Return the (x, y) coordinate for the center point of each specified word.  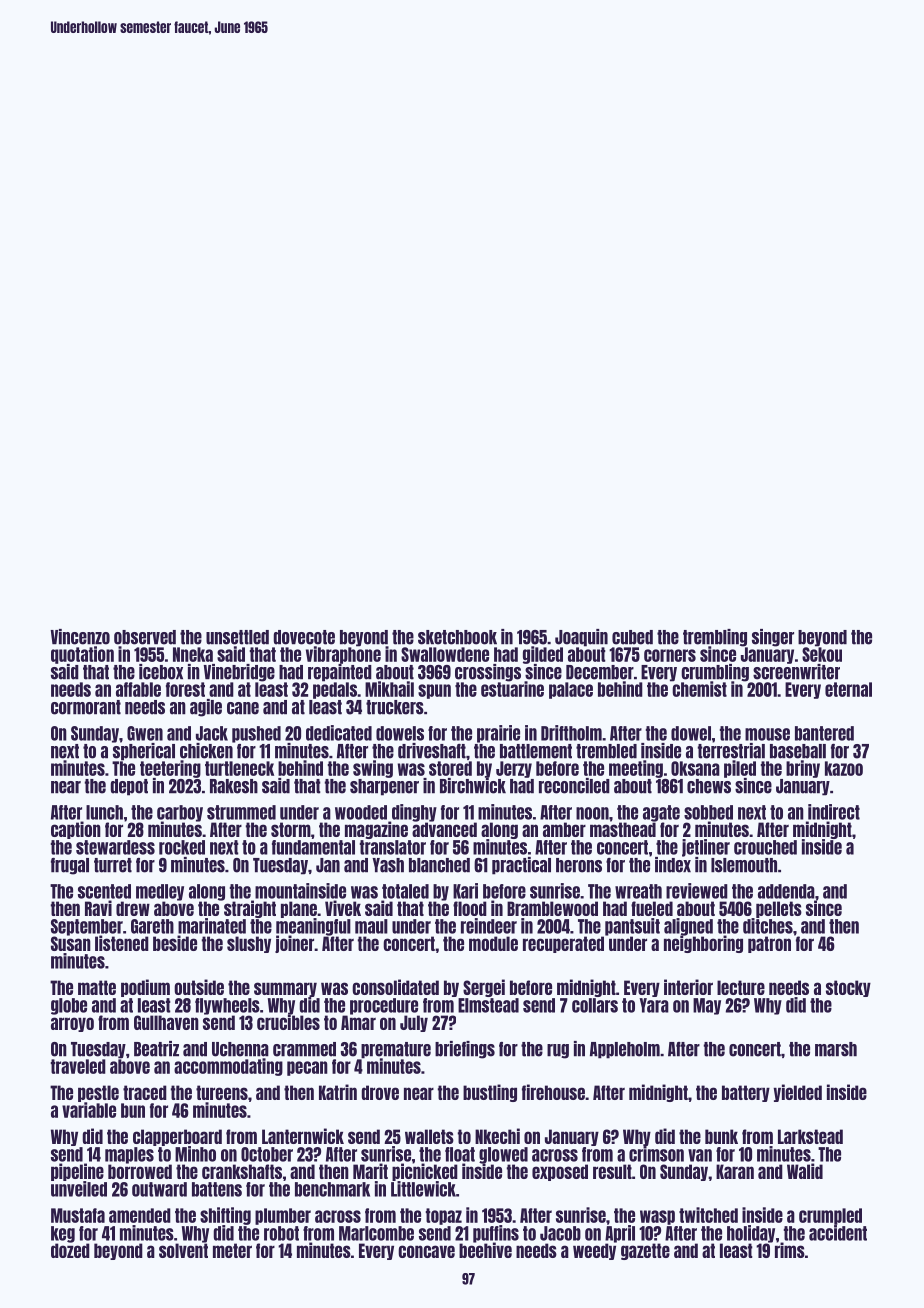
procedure (384, 1006)
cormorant (86, 707)
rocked (182, 847)
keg (63, 1234)
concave (426, 1251)
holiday (751, 1234)
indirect (834, 812)
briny (803, 769)
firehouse (553, 1092)
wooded (361, 812)
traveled (78, 1066)
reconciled (574, 786)
